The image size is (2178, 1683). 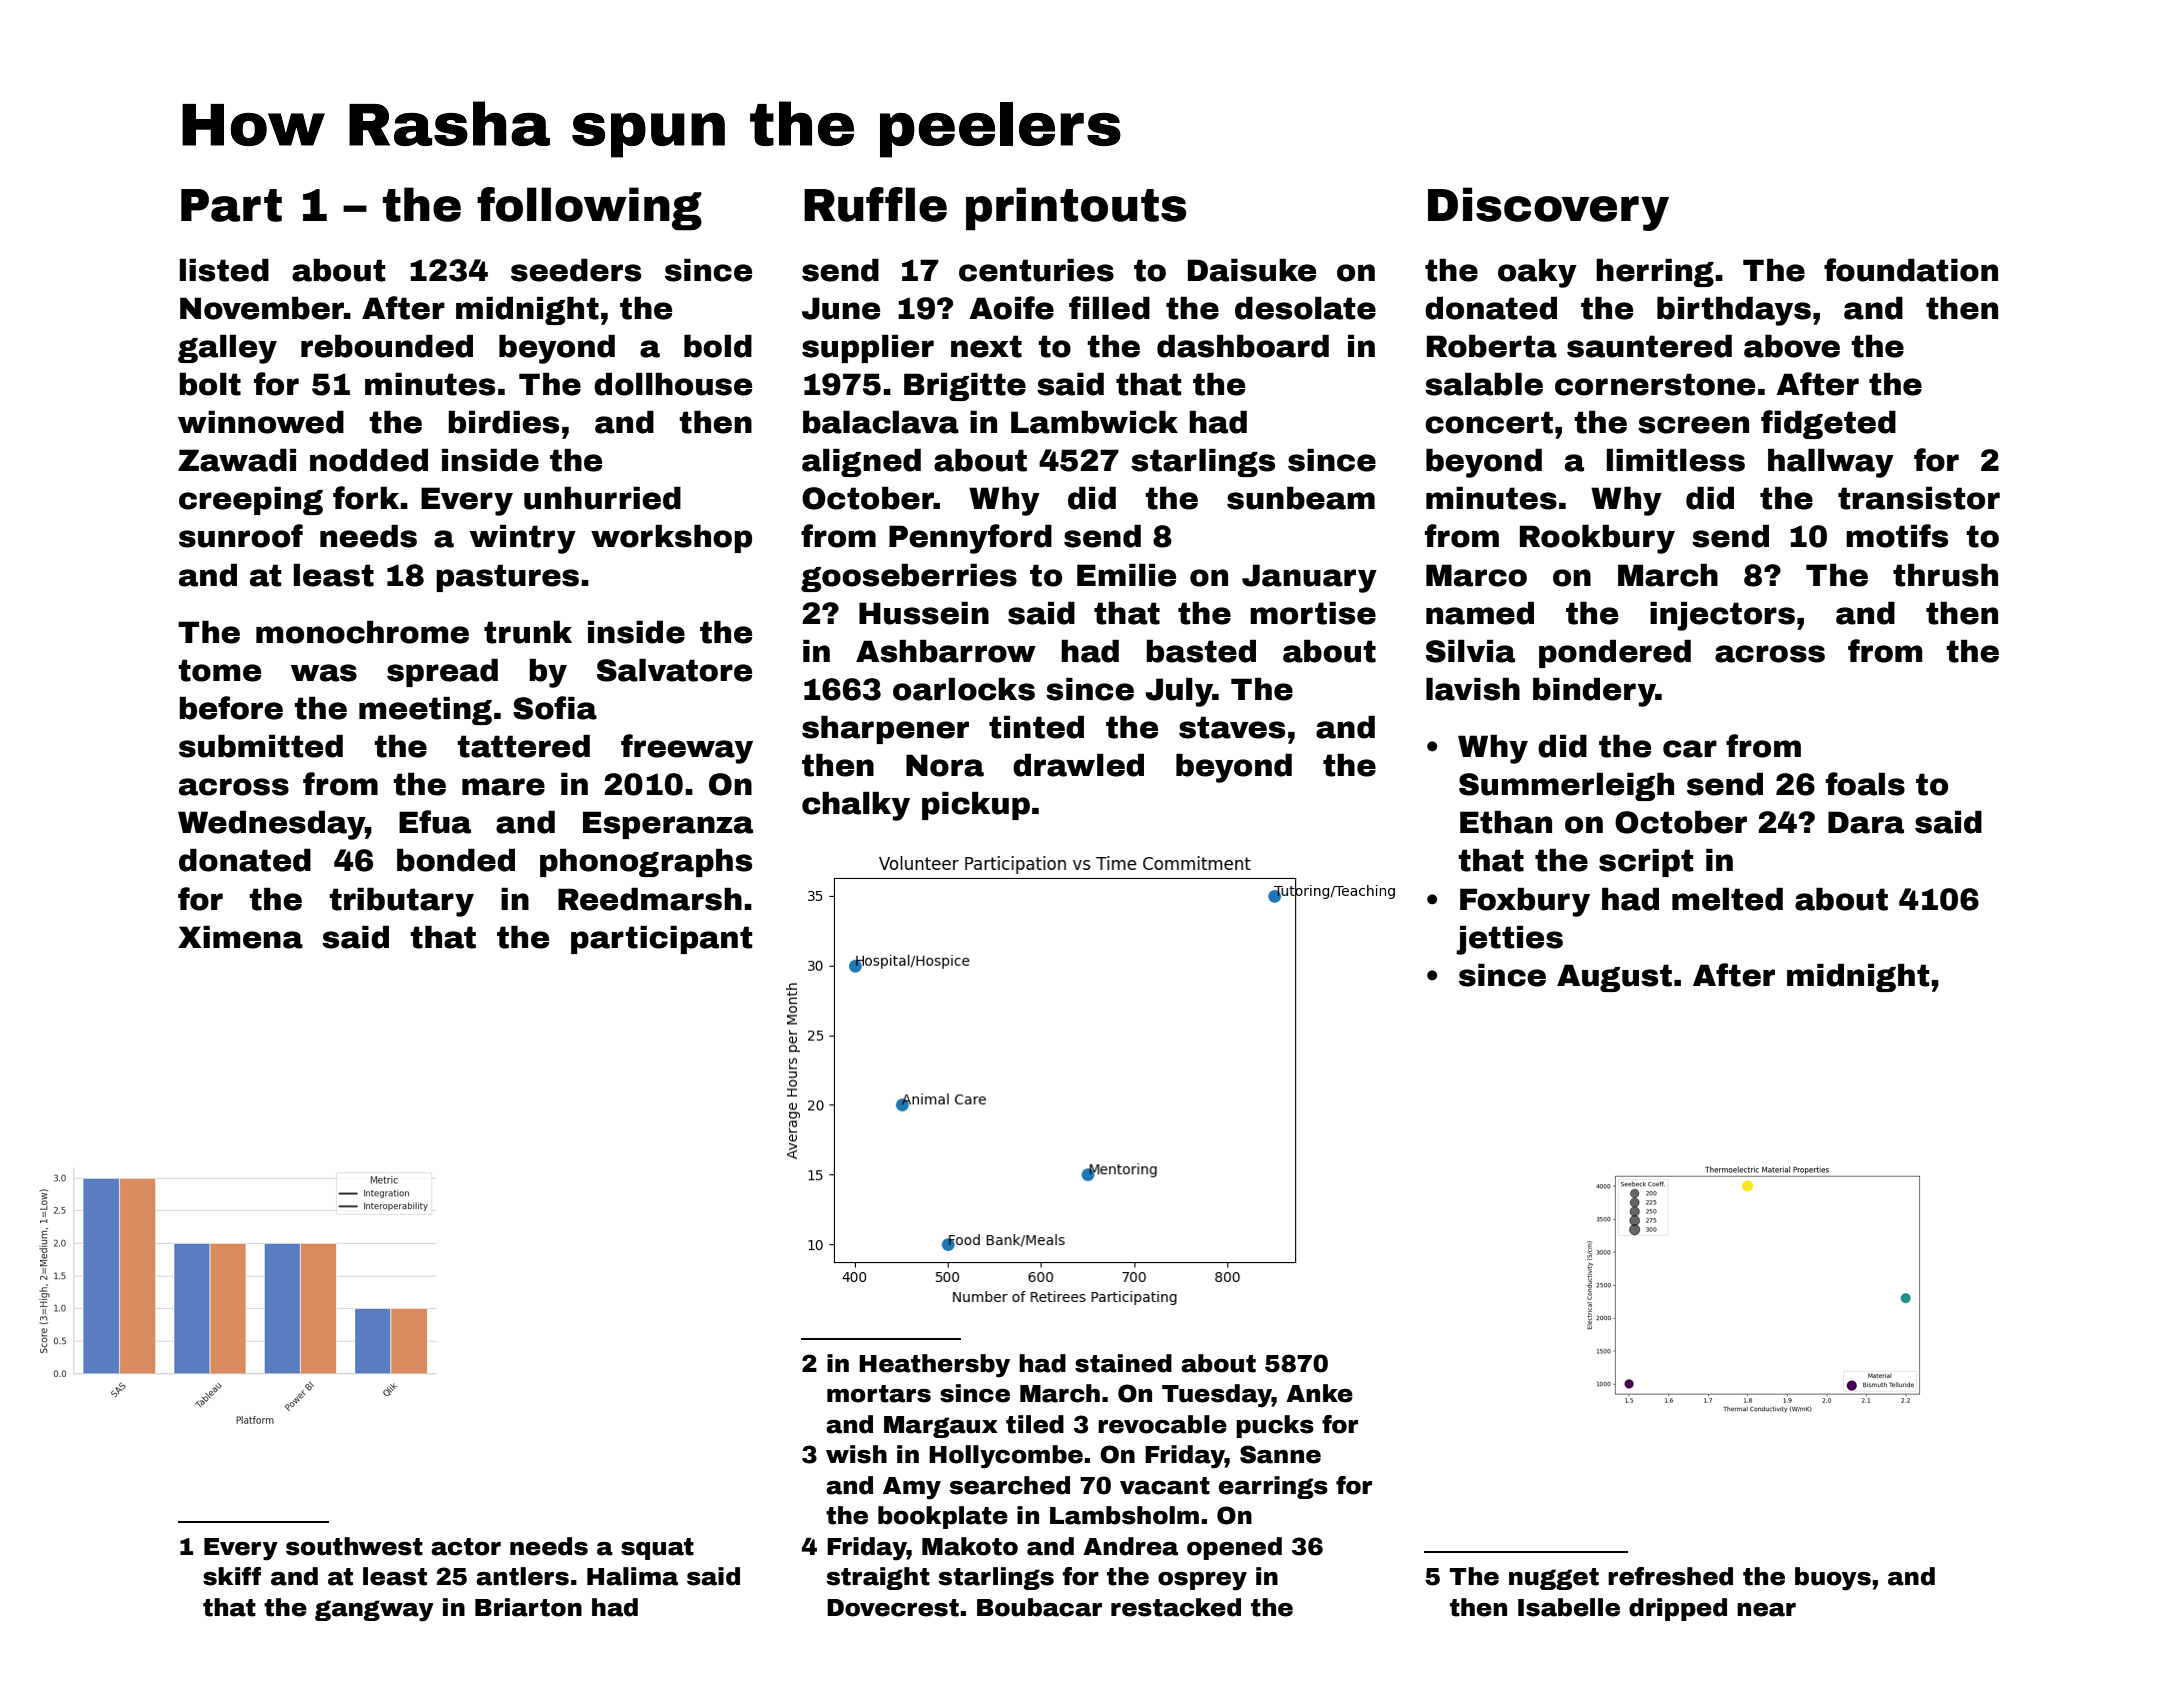 What do you see at coordinates (1866, 822) in the screenshot?
I see `Dara` at bounding box center [1866, 822].
